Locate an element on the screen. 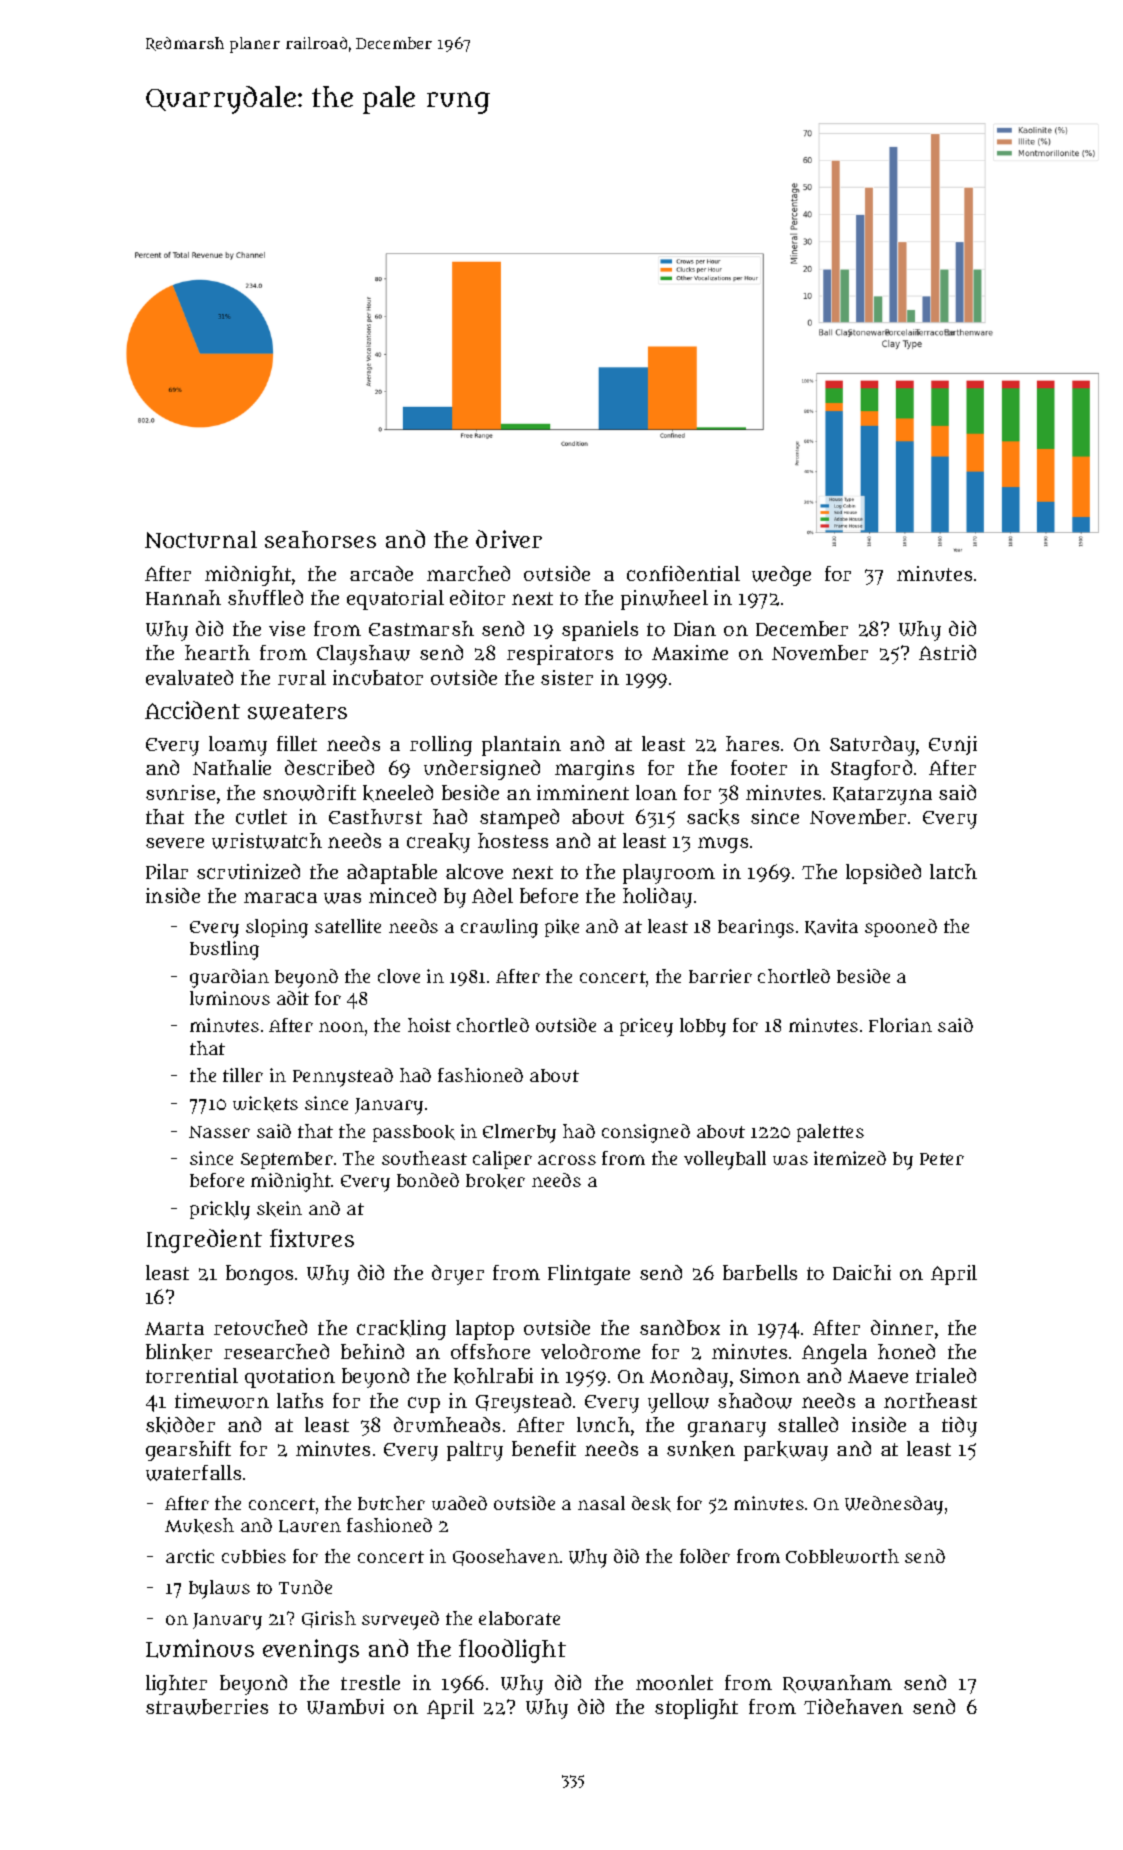 The image size is (1123, 1850). Lauren is located at coordinates (310, 1526).
